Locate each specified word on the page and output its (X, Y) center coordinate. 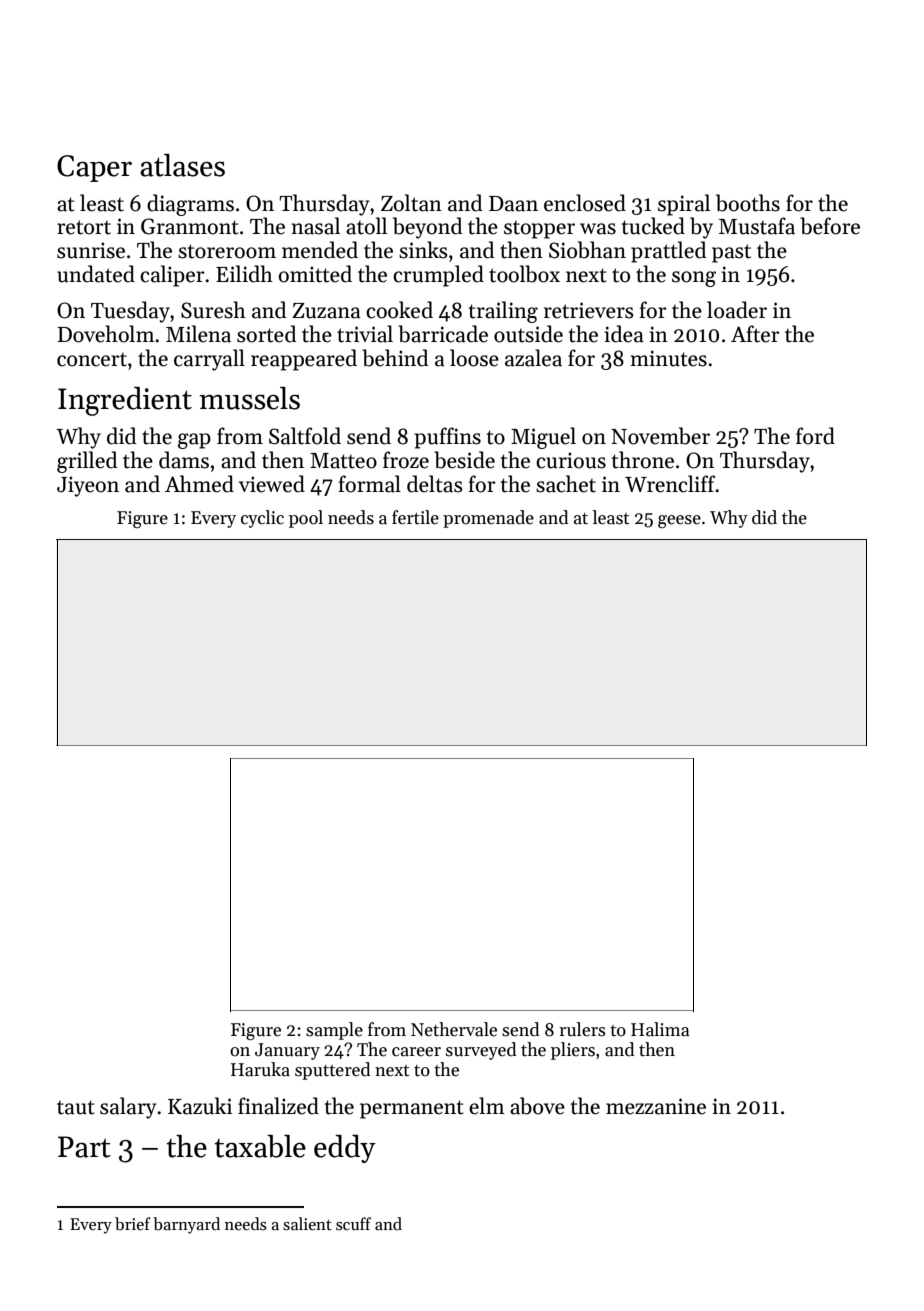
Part (84, 1147)
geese (679, 521)
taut (76, 1107)
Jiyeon (88, 486)
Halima (660, 1029)
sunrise (91, 250)
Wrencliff (670, 484)
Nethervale (454, 1029)
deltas (434, 484)
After (755, 334)
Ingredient (125, 401)
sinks (423, 250)
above (537, 1106)
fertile (415, 517)
